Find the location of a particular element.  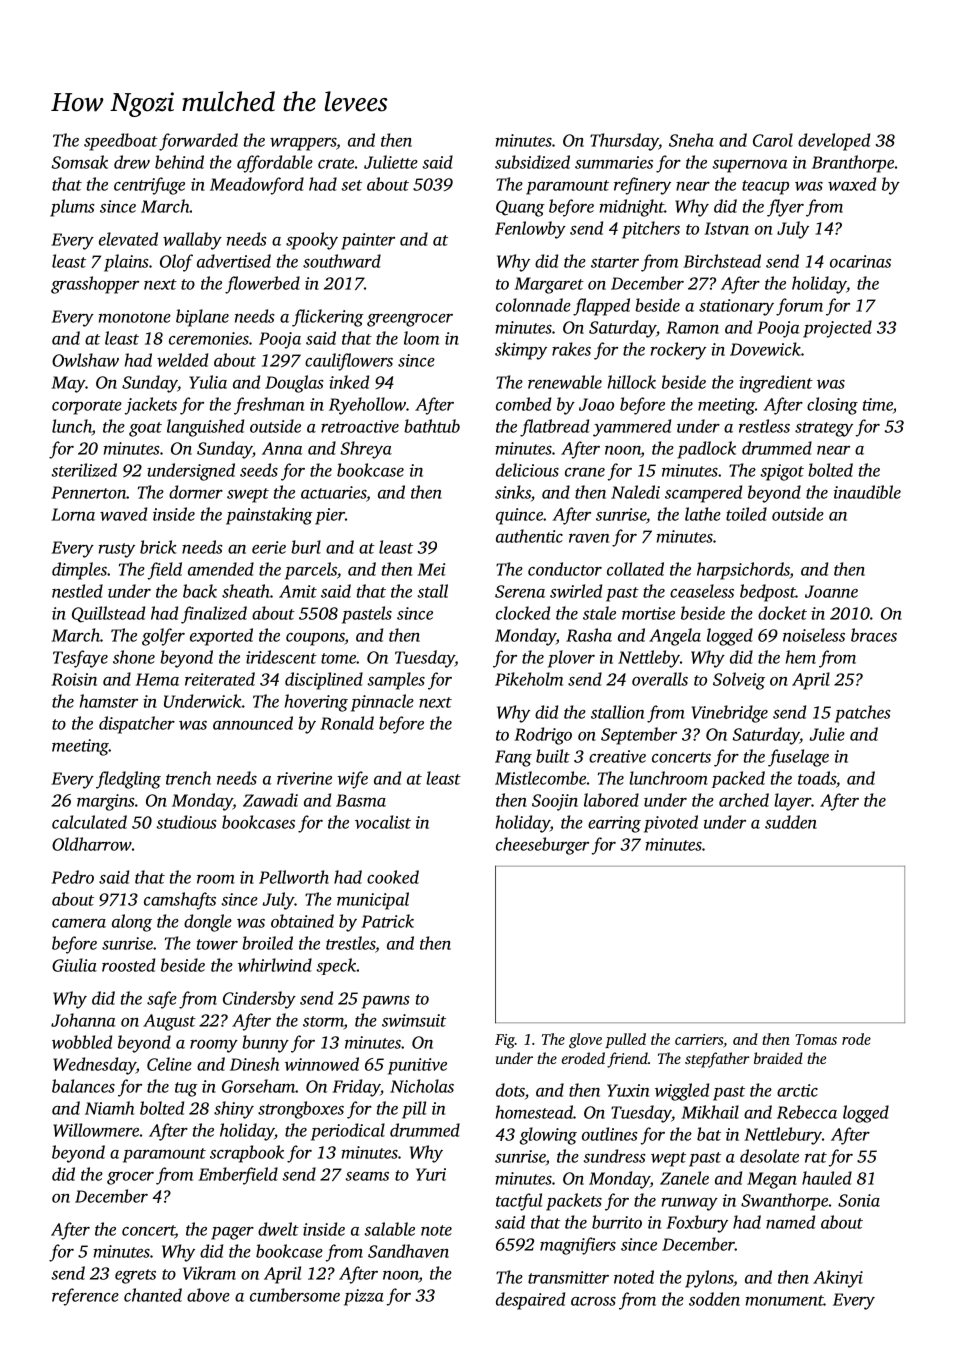

dwelt is located at coordinates (278, 1229).
